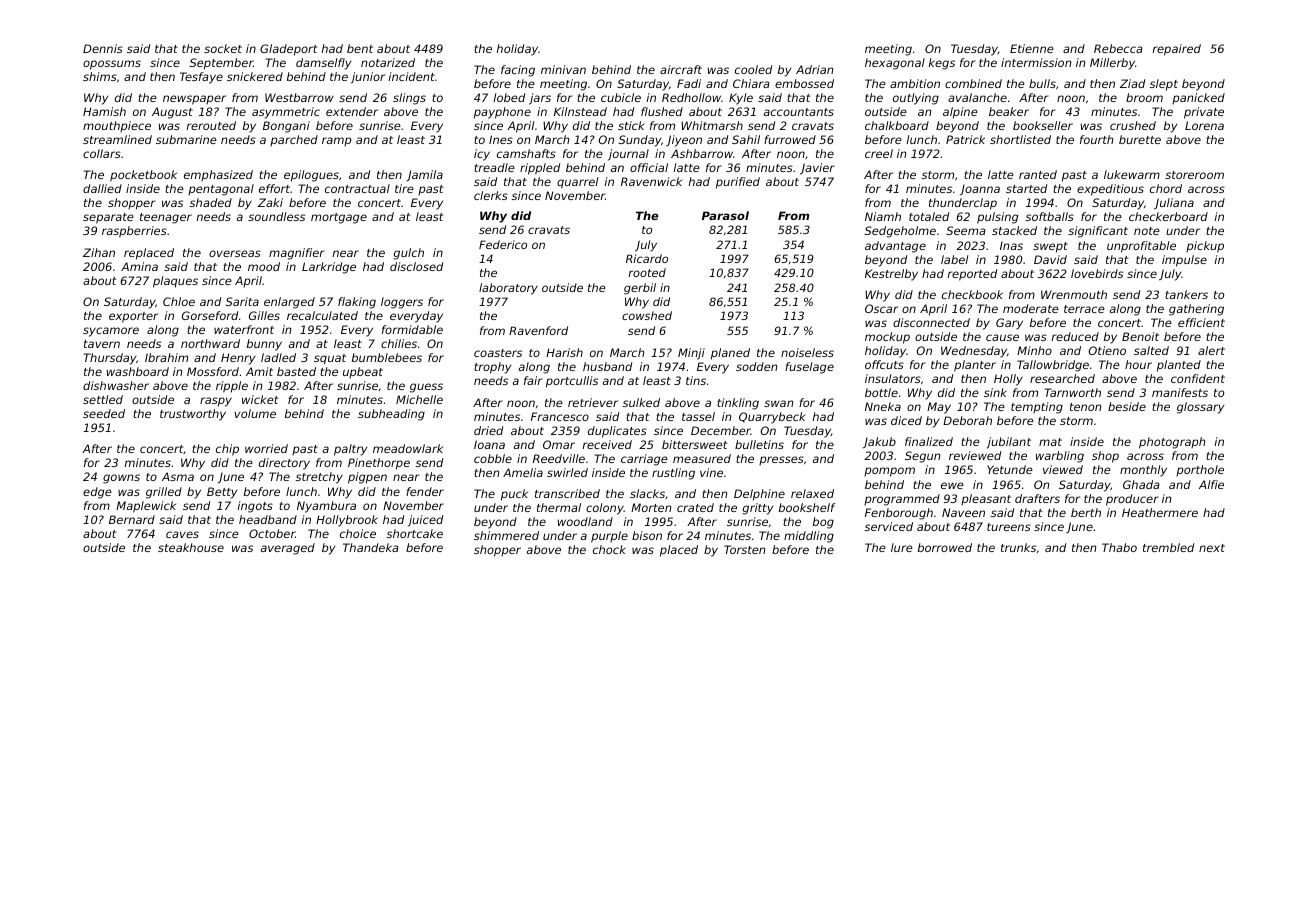 Image resolution: width=1308 pixels, height=924 pixels. Describe the element at coordinates (223, 48) in the page. I see `socket` at that location.
